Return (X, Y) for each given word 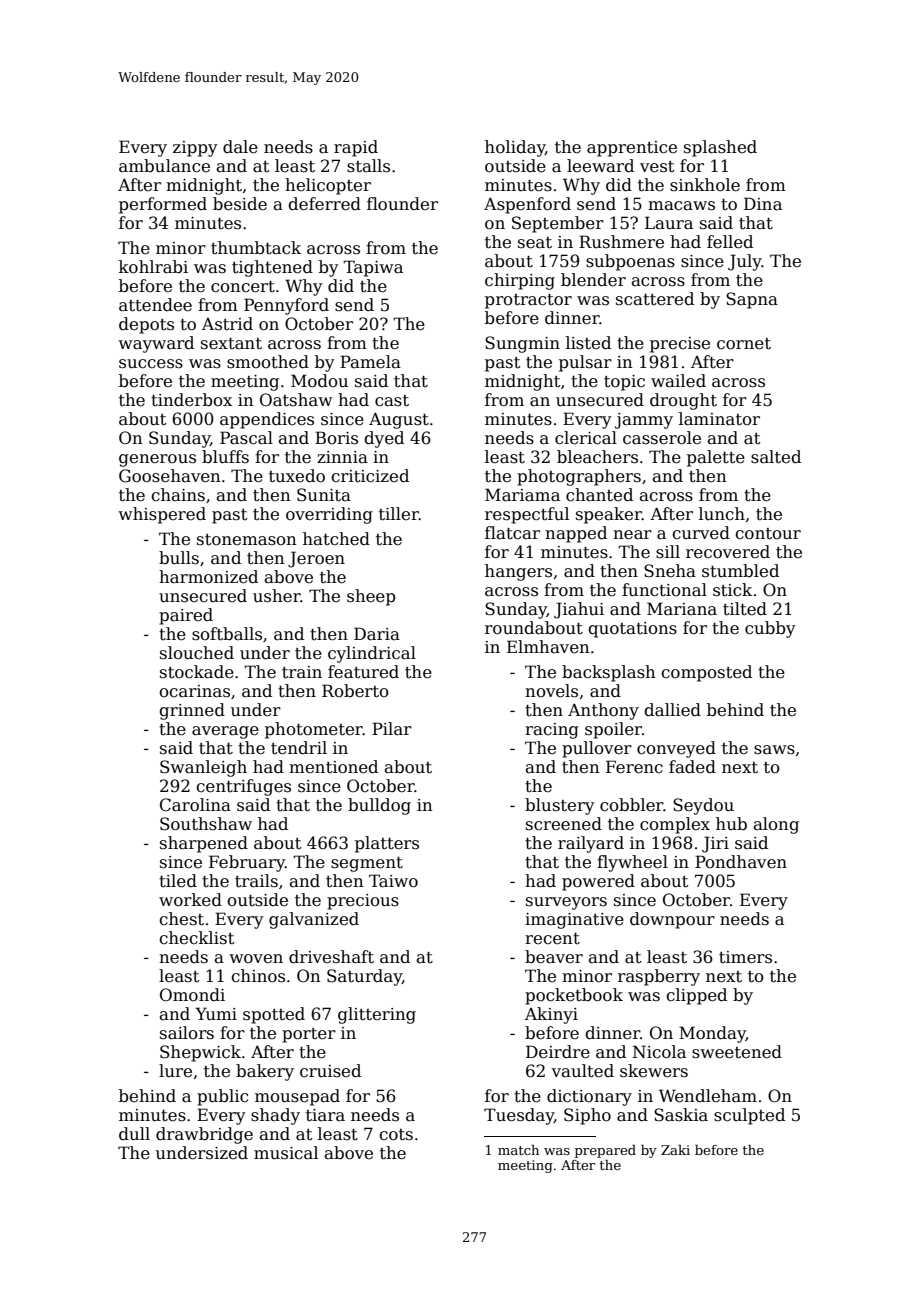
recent (552, 939)
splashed (720, 148)
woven (256, 959)
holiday (515, 148)
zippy (195, 149)
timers (745, 957)
